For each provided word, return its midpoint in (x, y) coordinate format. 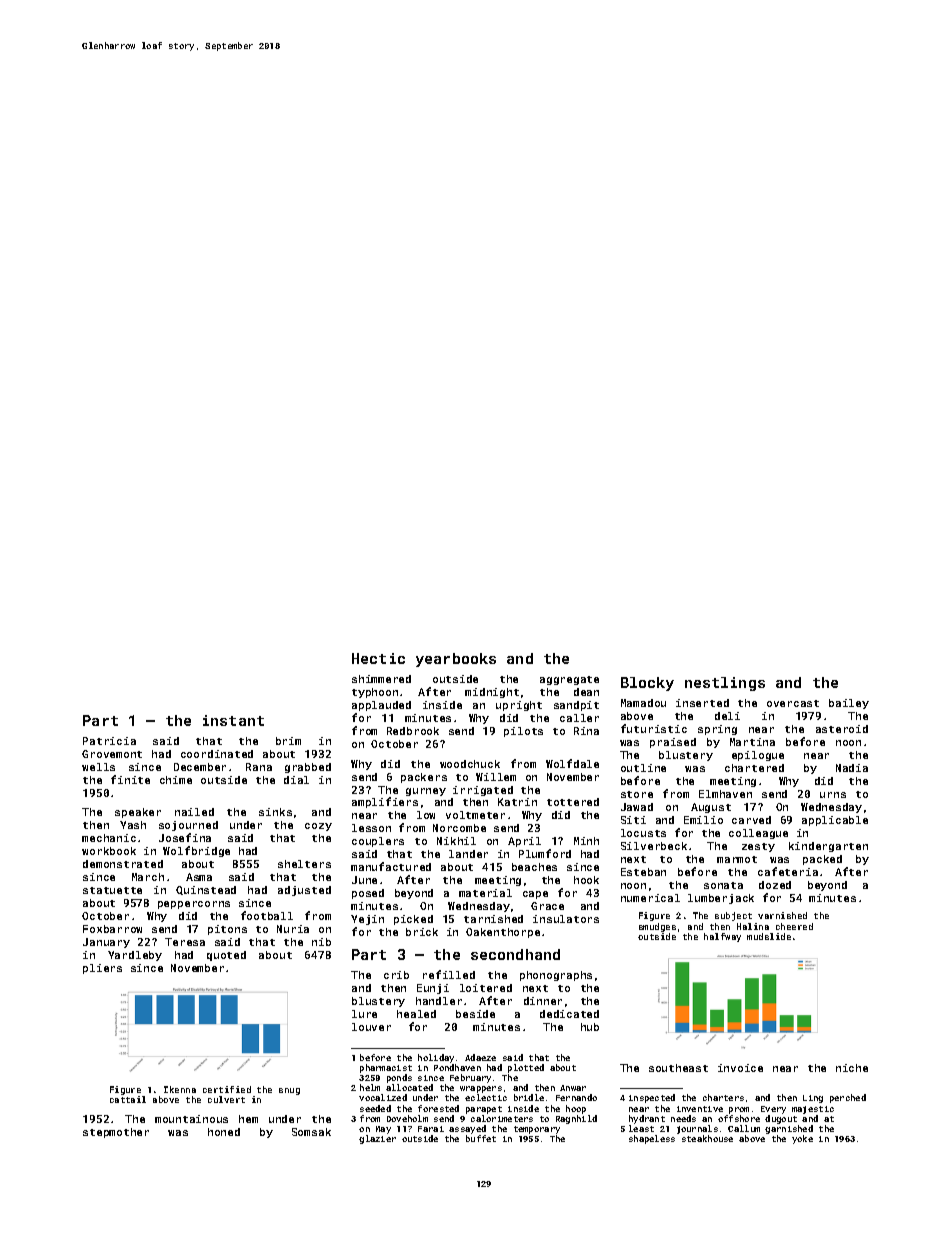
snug (289, 1091)
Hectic (378, 658)
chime (176, 780)
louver (371, 1027)
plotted (526, 1068)
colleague (758, 834)
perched (848, 1098)
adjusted (304, 891)
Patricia (109, 741)
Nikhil (456, 841)
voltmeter (475, 815)
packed (822, 860)
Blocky (647, 684)
